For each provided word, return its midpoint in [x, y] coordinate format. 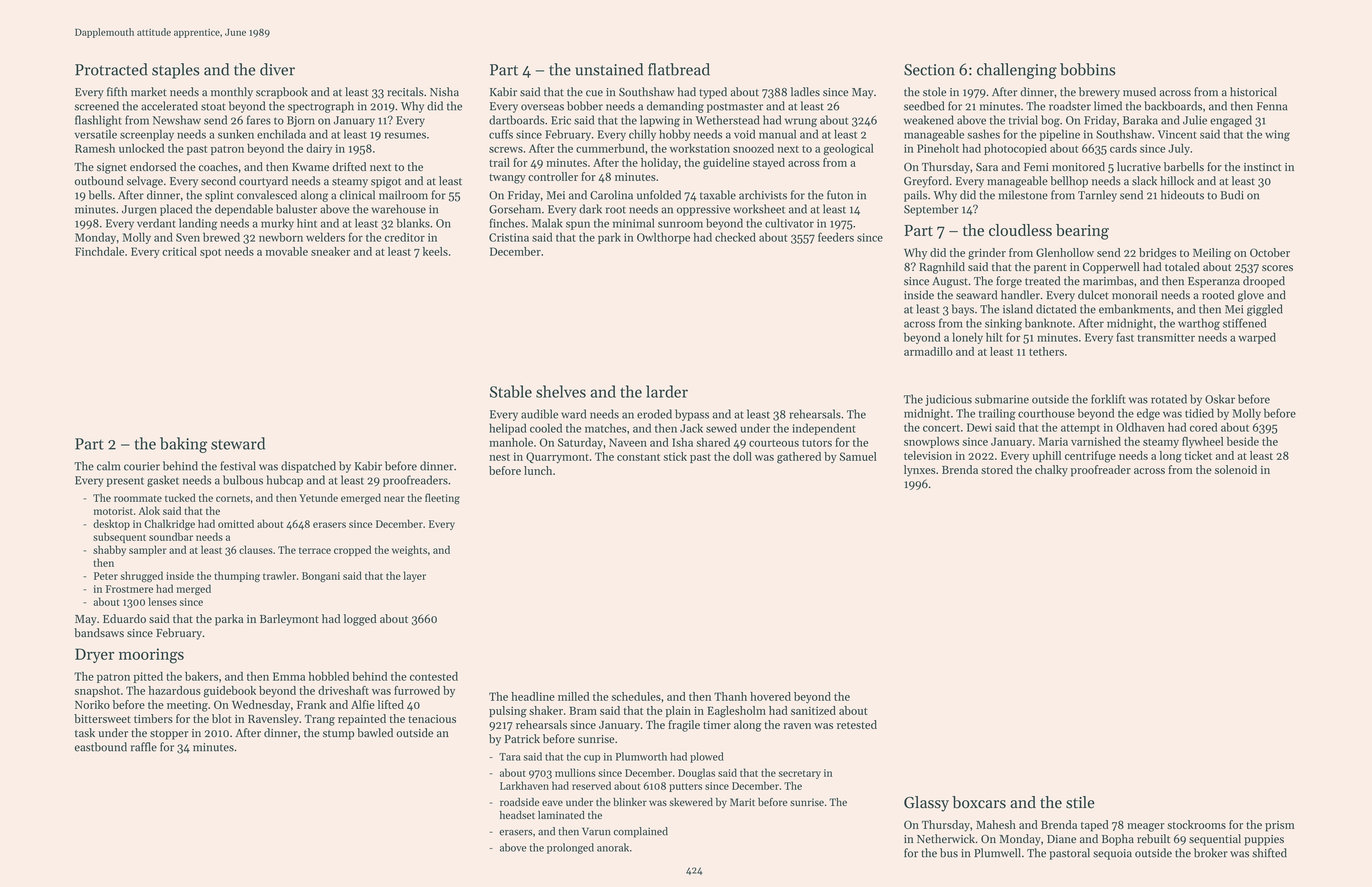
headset [517, 815]
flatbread [679, 69]
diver [277, 69]
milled [573, 696]
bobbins [1087, 69]
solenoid [1236, 469]
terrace [315, 551]
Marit [742, 802]
